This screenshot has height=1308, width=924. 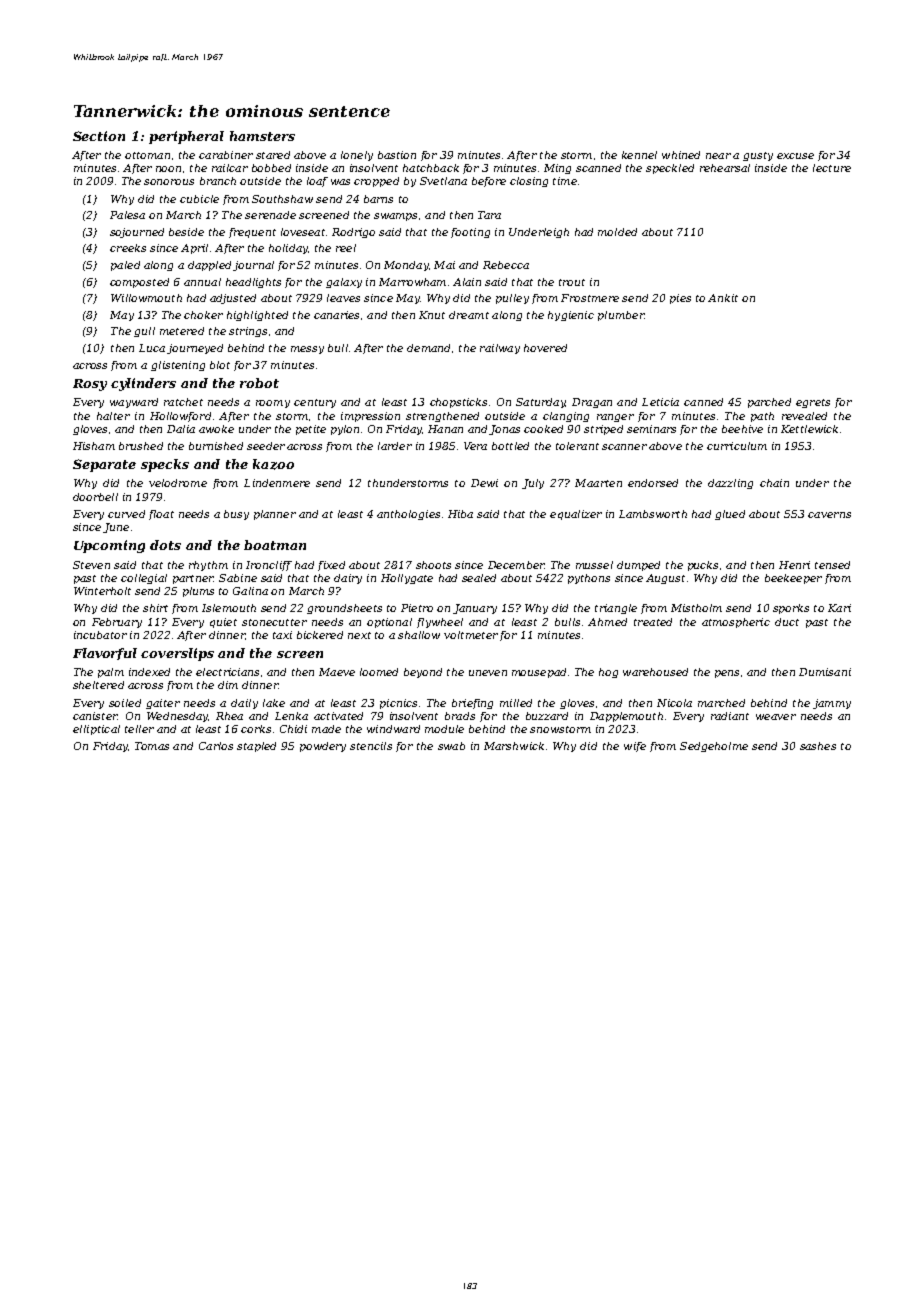 I want to click on Leticia, so click(x=660, y=402).
